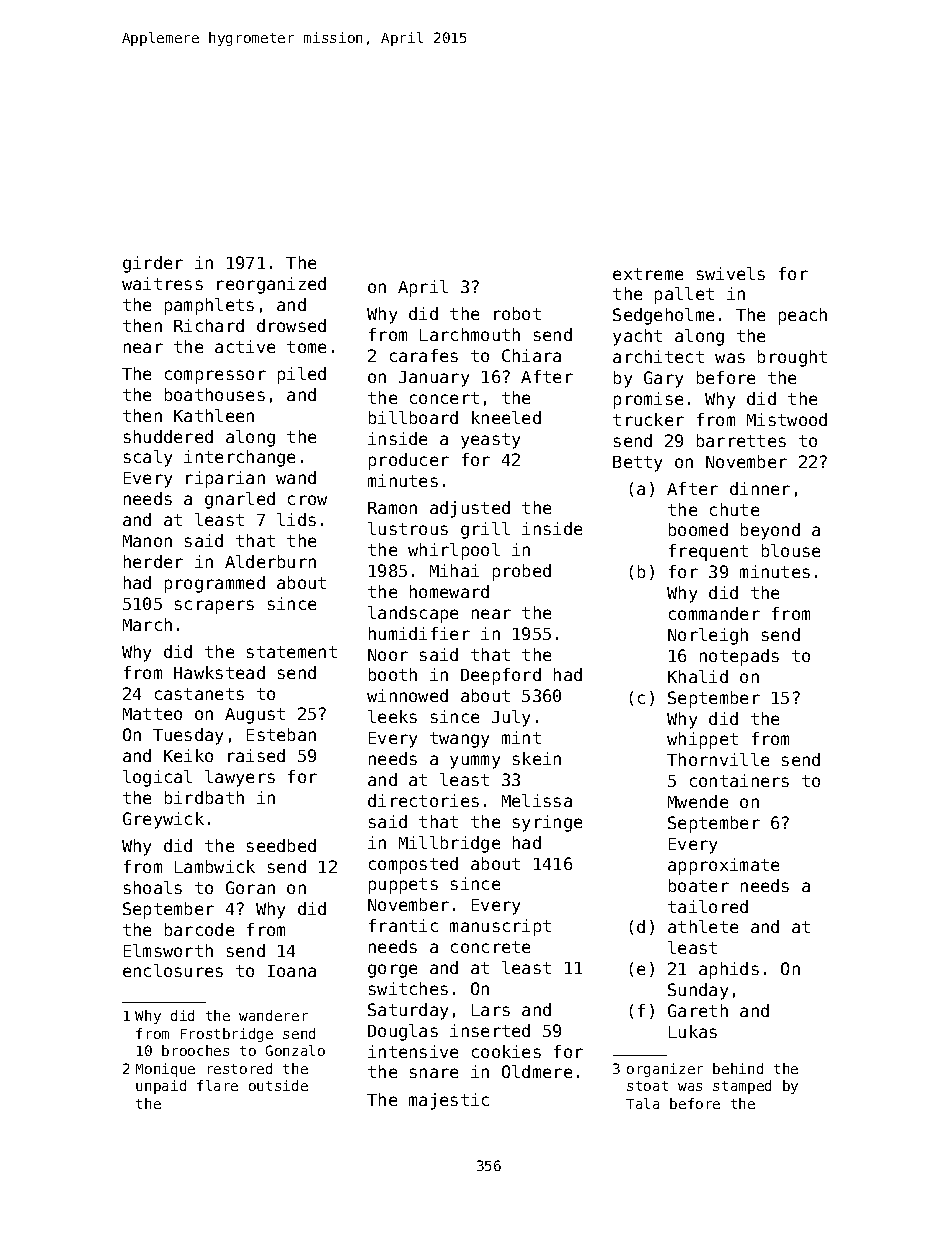 The width and height of the screenshot is (952, 1233). Describe the element at coordinates (475, 762) in the screenshot. I see `yummy` at that location.
